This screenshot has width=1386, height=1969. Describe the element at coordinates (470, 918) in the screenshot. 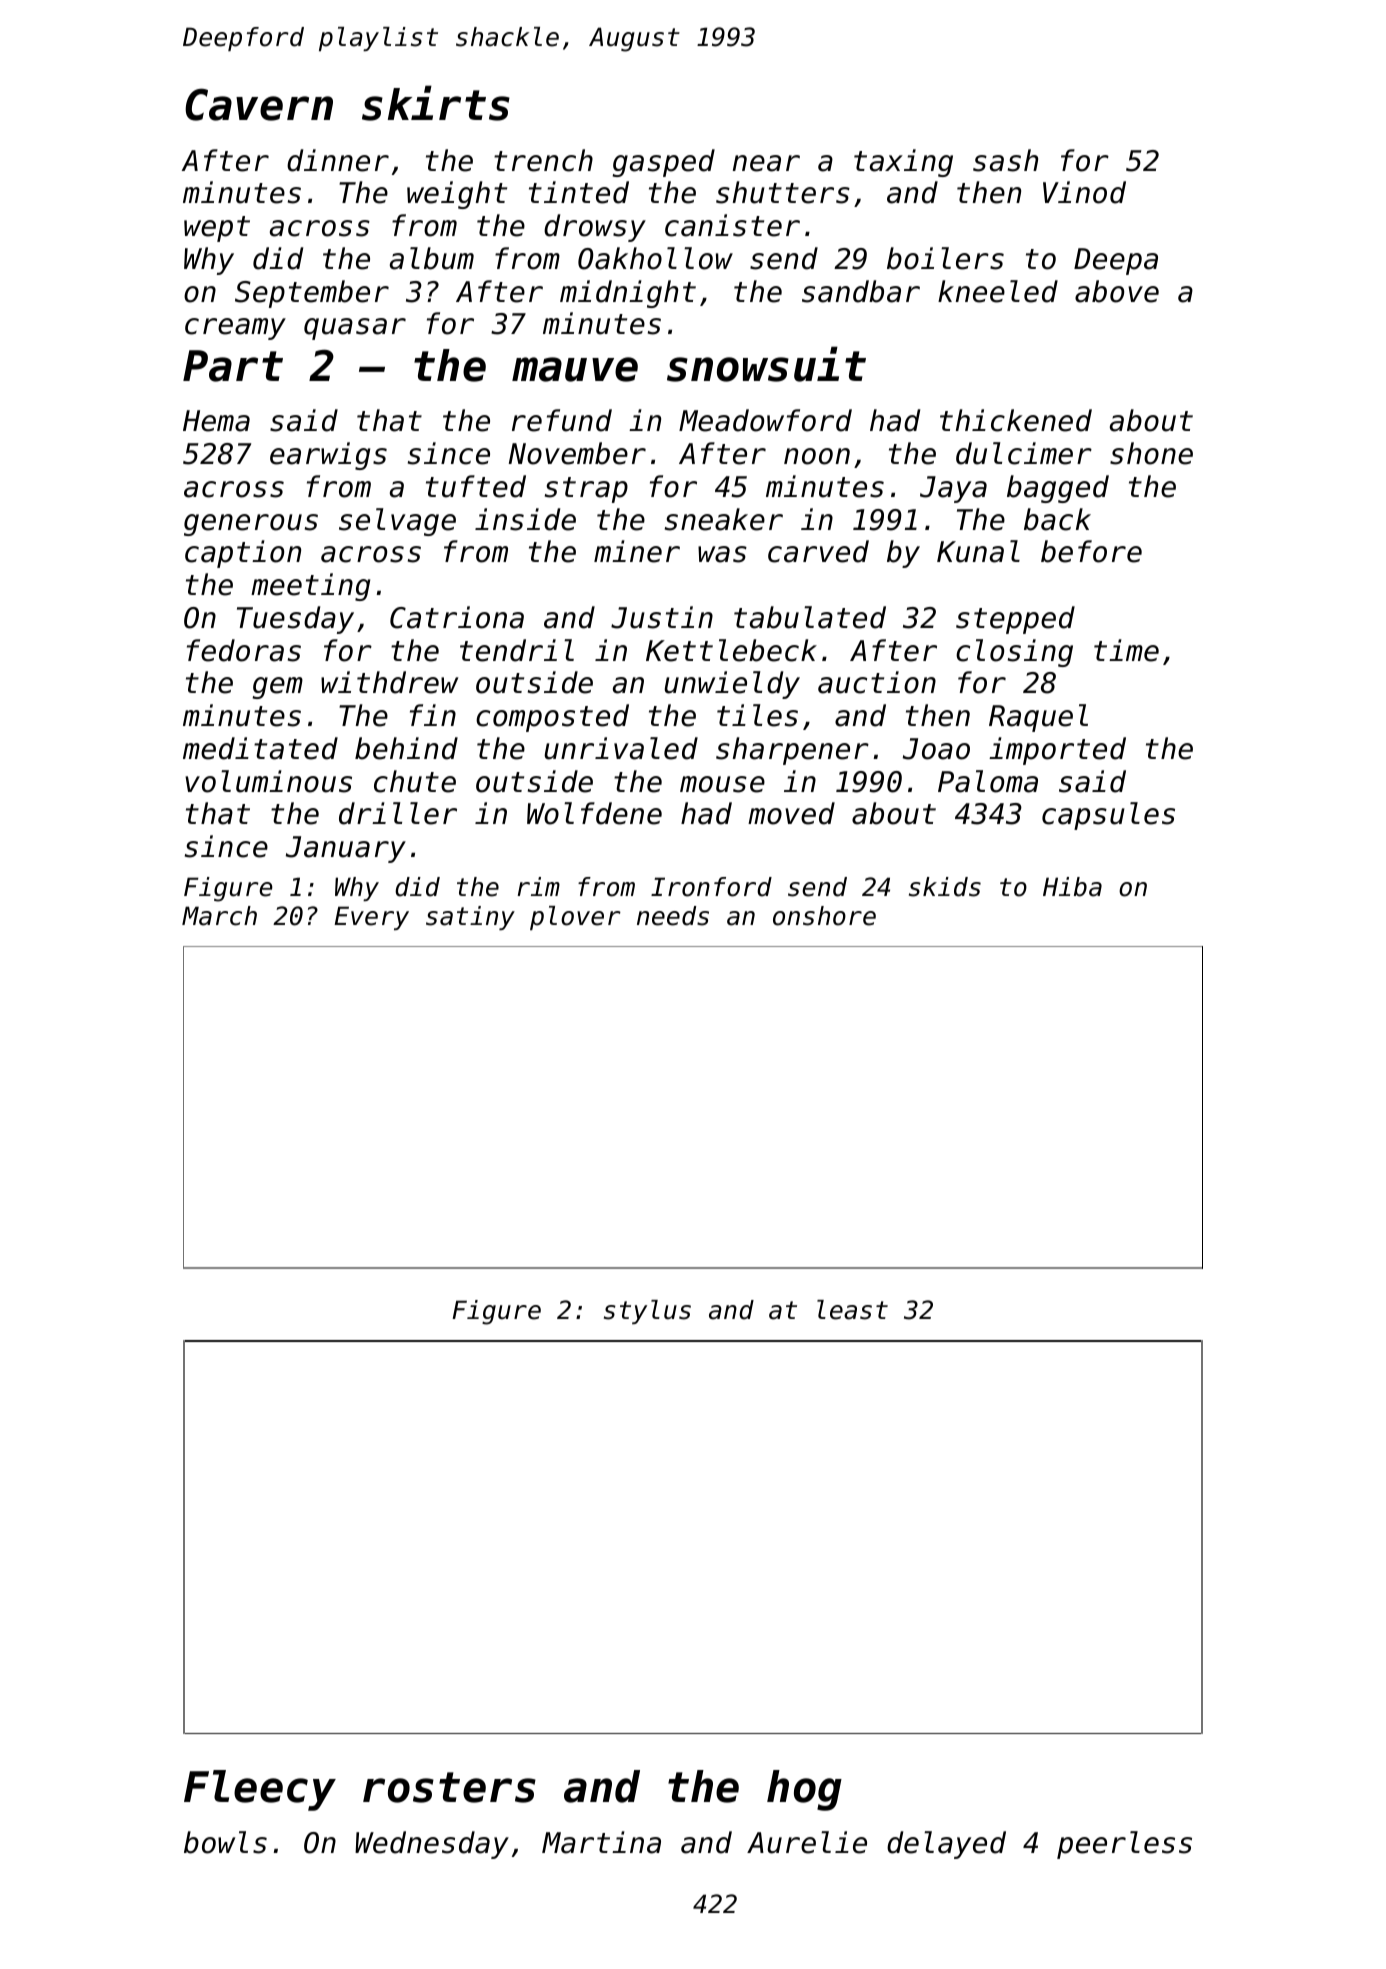

I see `satiny` at that location.
